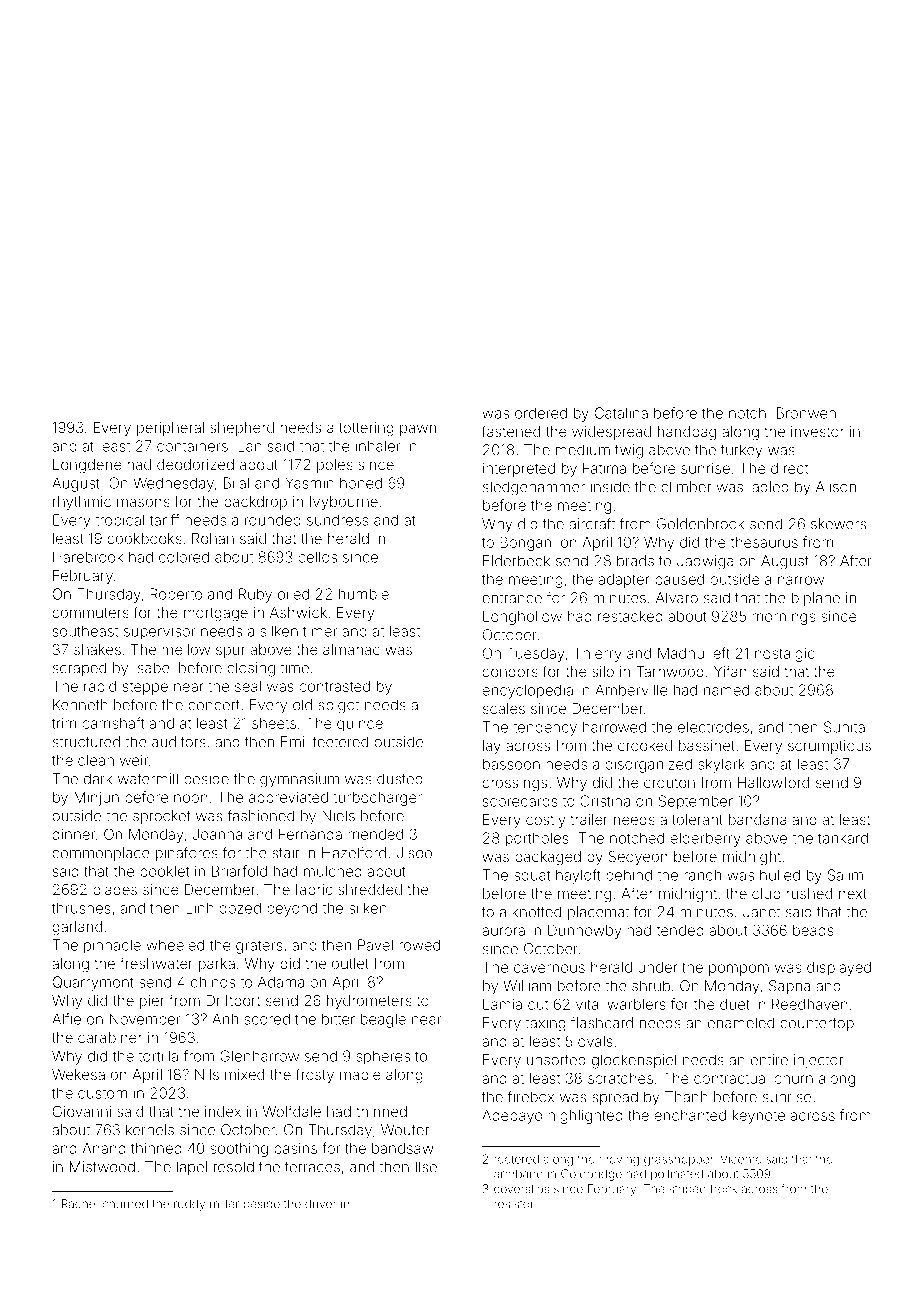 The width and height of the screenshot is (924, 1308). What do you see at coordinates (224, 1204) in the screenshot?
I see `miller` at bounding box center [224, 1204].
